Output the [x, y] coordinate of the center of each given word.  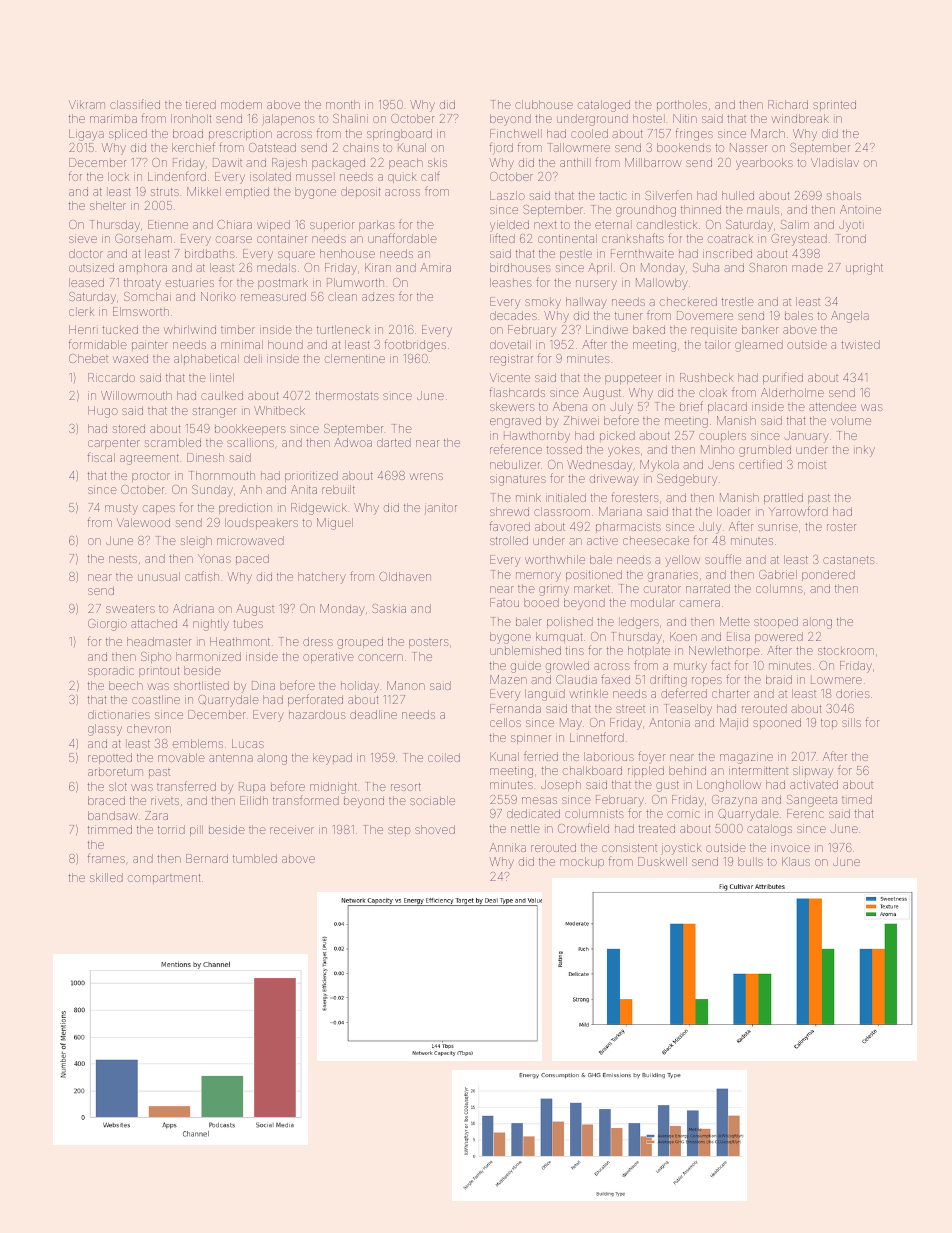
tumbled [255, 858]
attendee [832, 406]
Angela [850, 317]
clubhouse [544, 104]
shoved [435, 829]
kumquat [559, 637]
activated [814, 784]
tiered [201, 104]
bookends [684, 147]
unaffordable [402, 238]
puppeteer [633, 379]
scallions [250, 442]
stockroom [846, 651]
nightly [211, 625]
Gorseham [143, 238]
